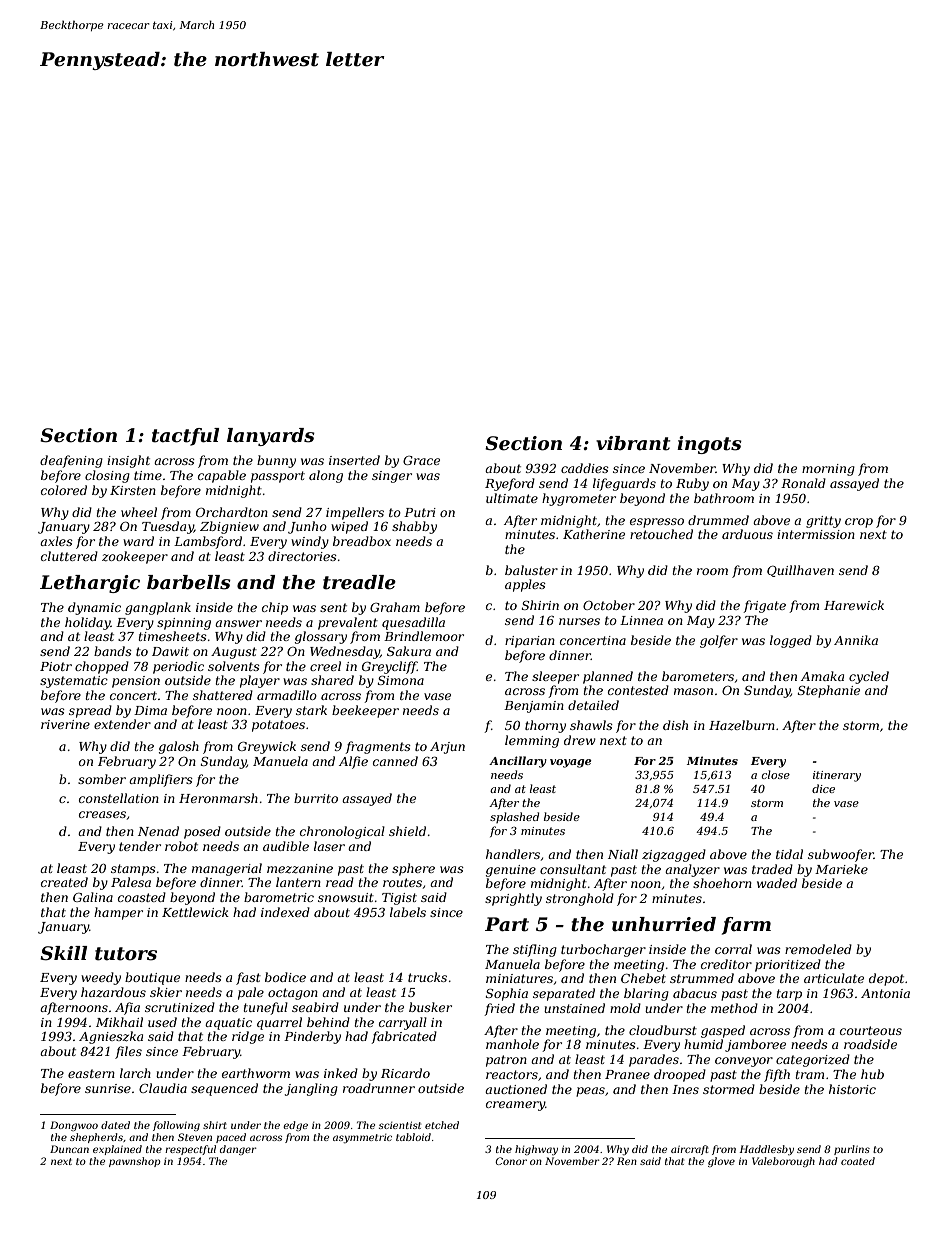  I want to click on morning, so click(828, 470).
